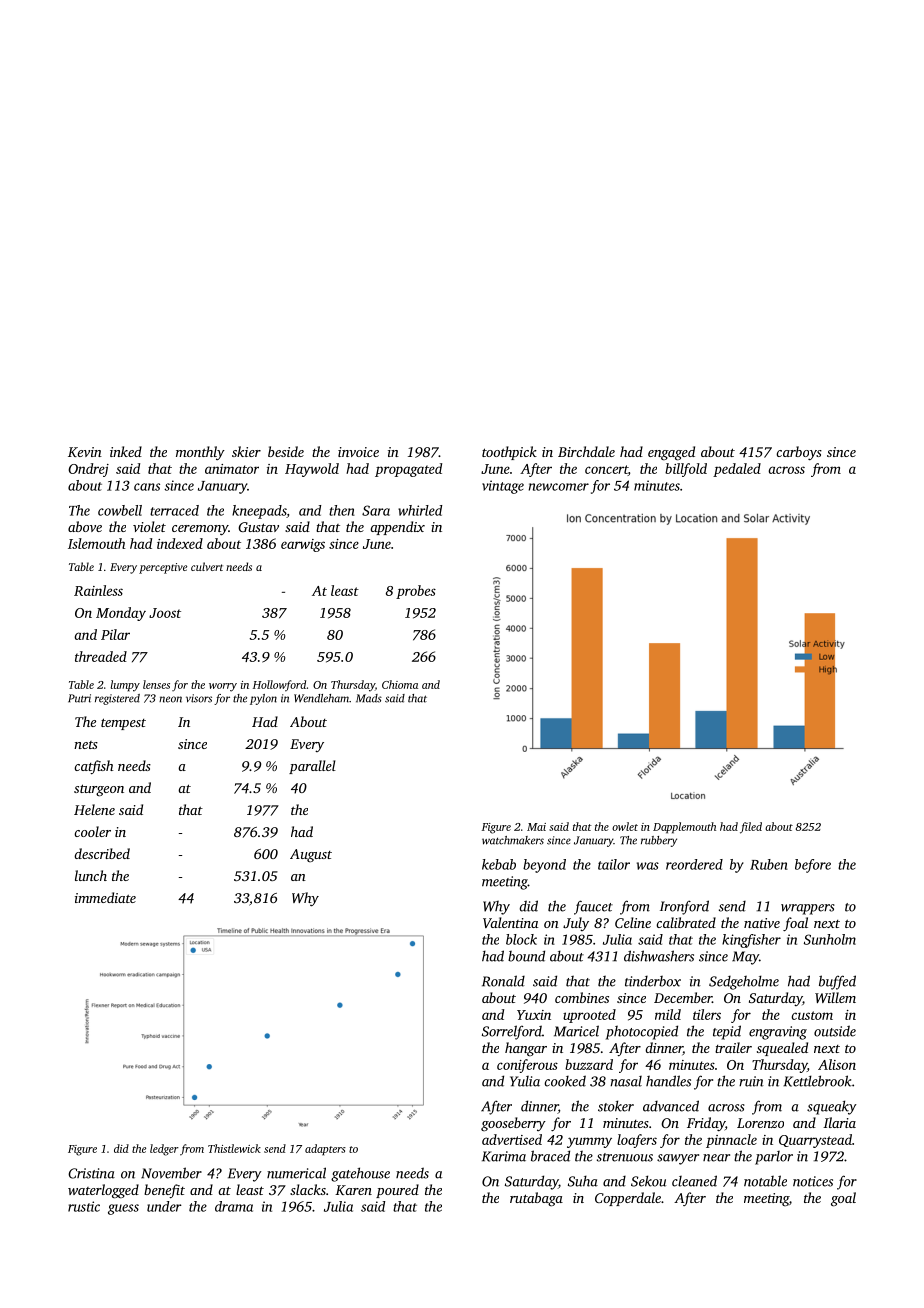  Describe the element at coordinates (684, 828) in the screenshot. I see `Dapplemouth` at that location.
